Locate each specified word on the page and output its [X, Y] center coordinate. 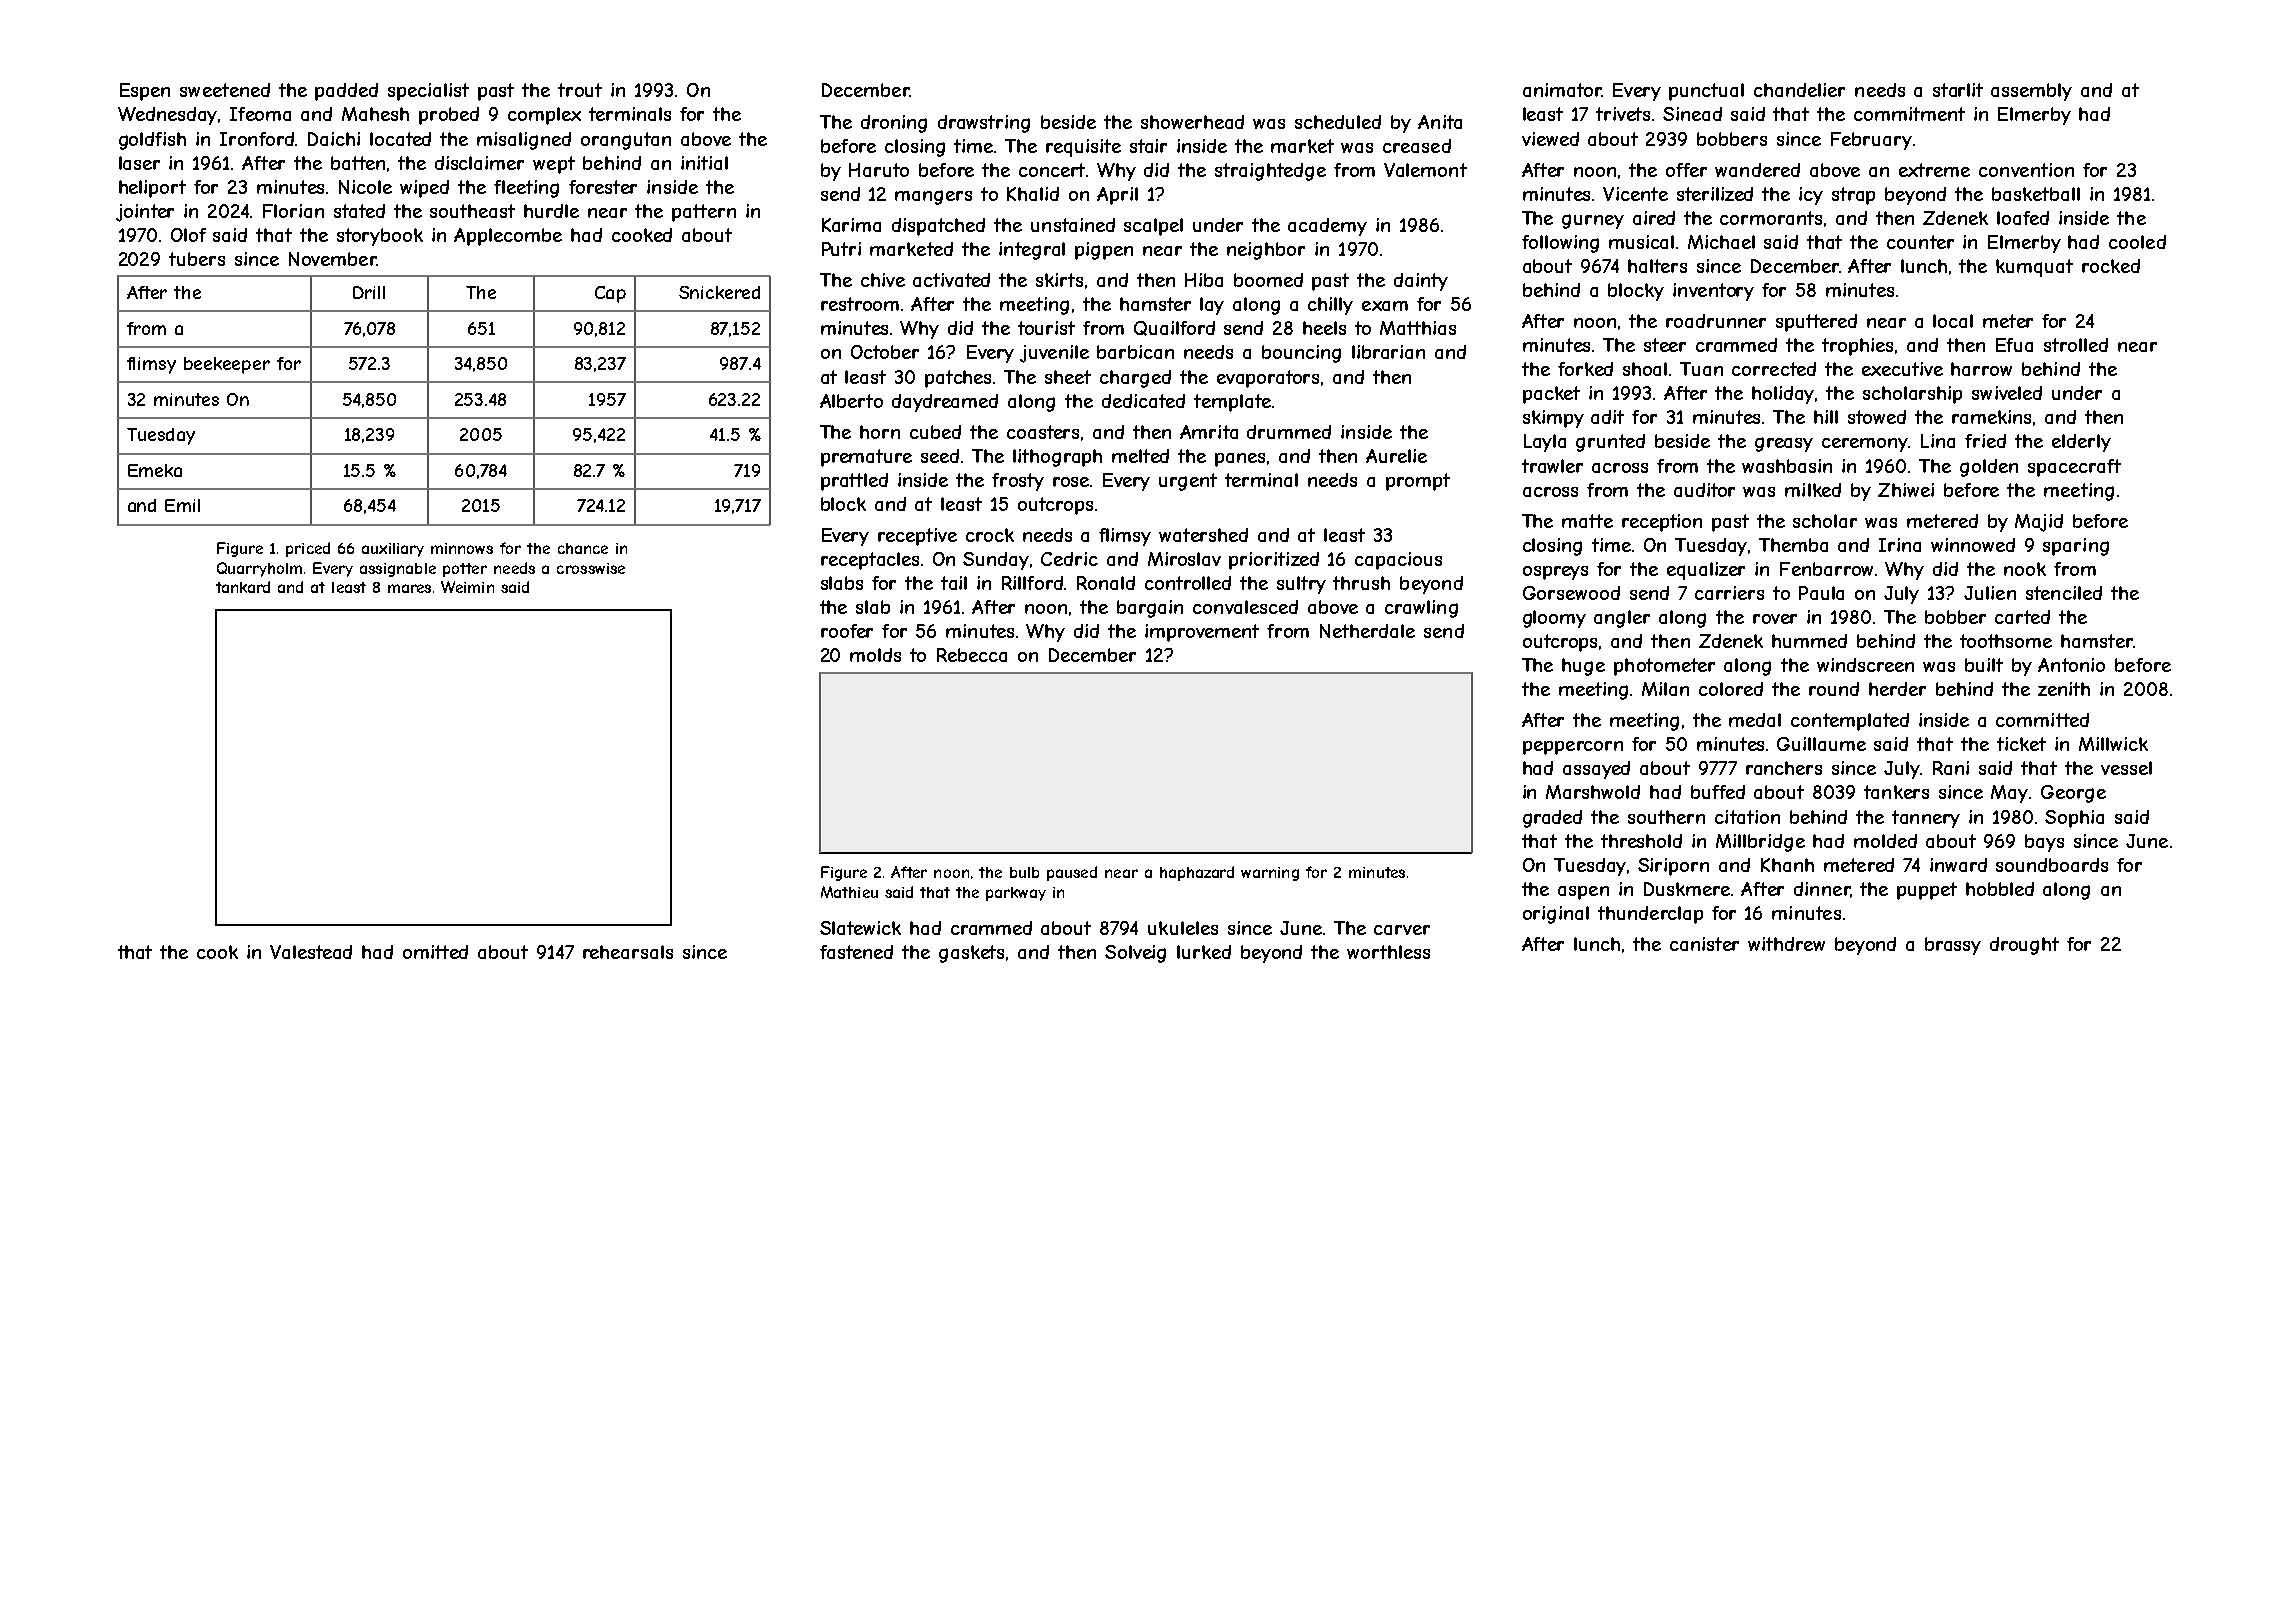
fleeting [526, 189]
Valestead [311, 952]
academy [1327, 227]
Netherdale [1367, 631]
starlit [1958, 90]
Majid [2039, 523]
